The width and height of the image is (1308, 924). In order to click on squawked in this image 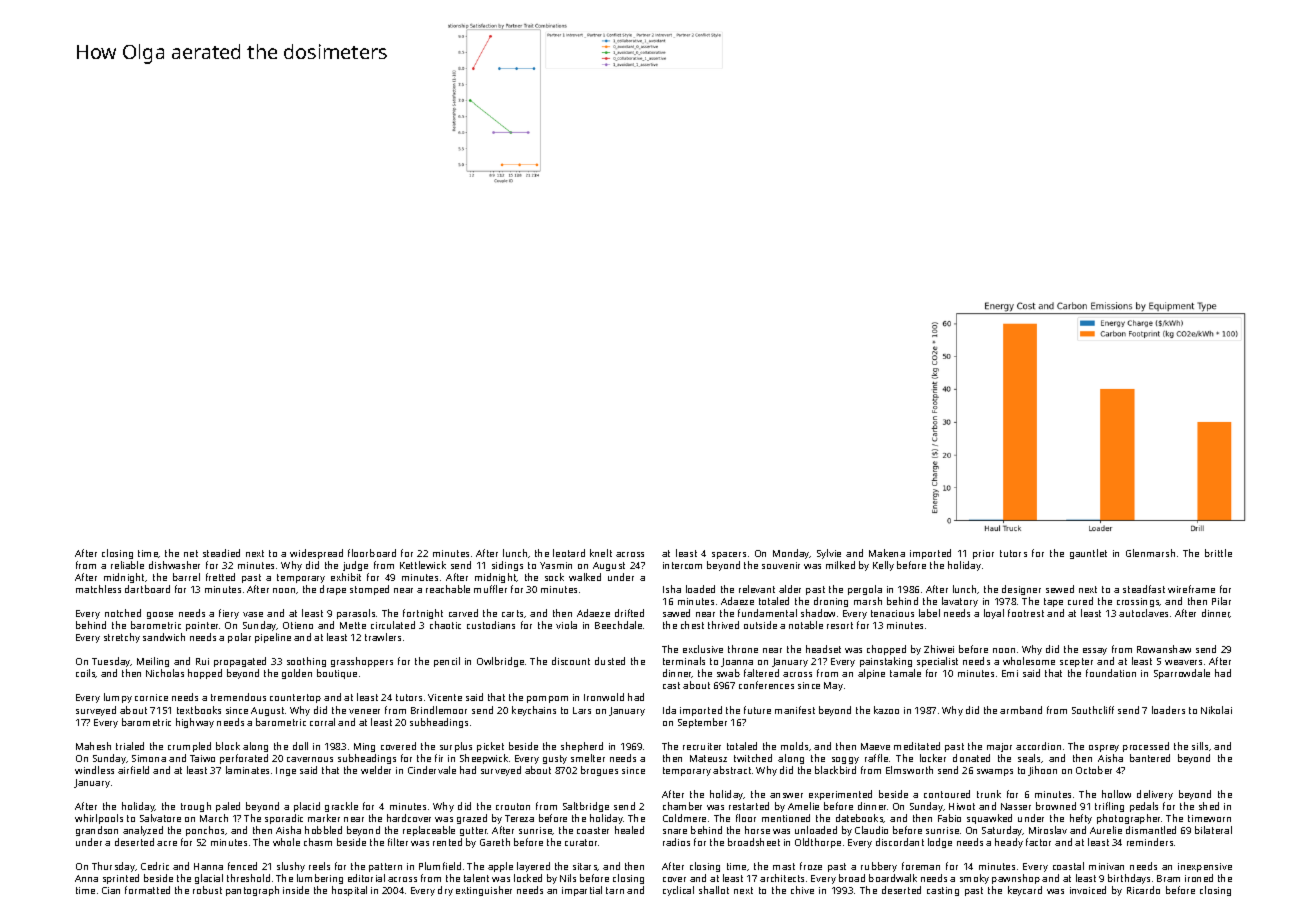, I will do `click(989, 819)`.
